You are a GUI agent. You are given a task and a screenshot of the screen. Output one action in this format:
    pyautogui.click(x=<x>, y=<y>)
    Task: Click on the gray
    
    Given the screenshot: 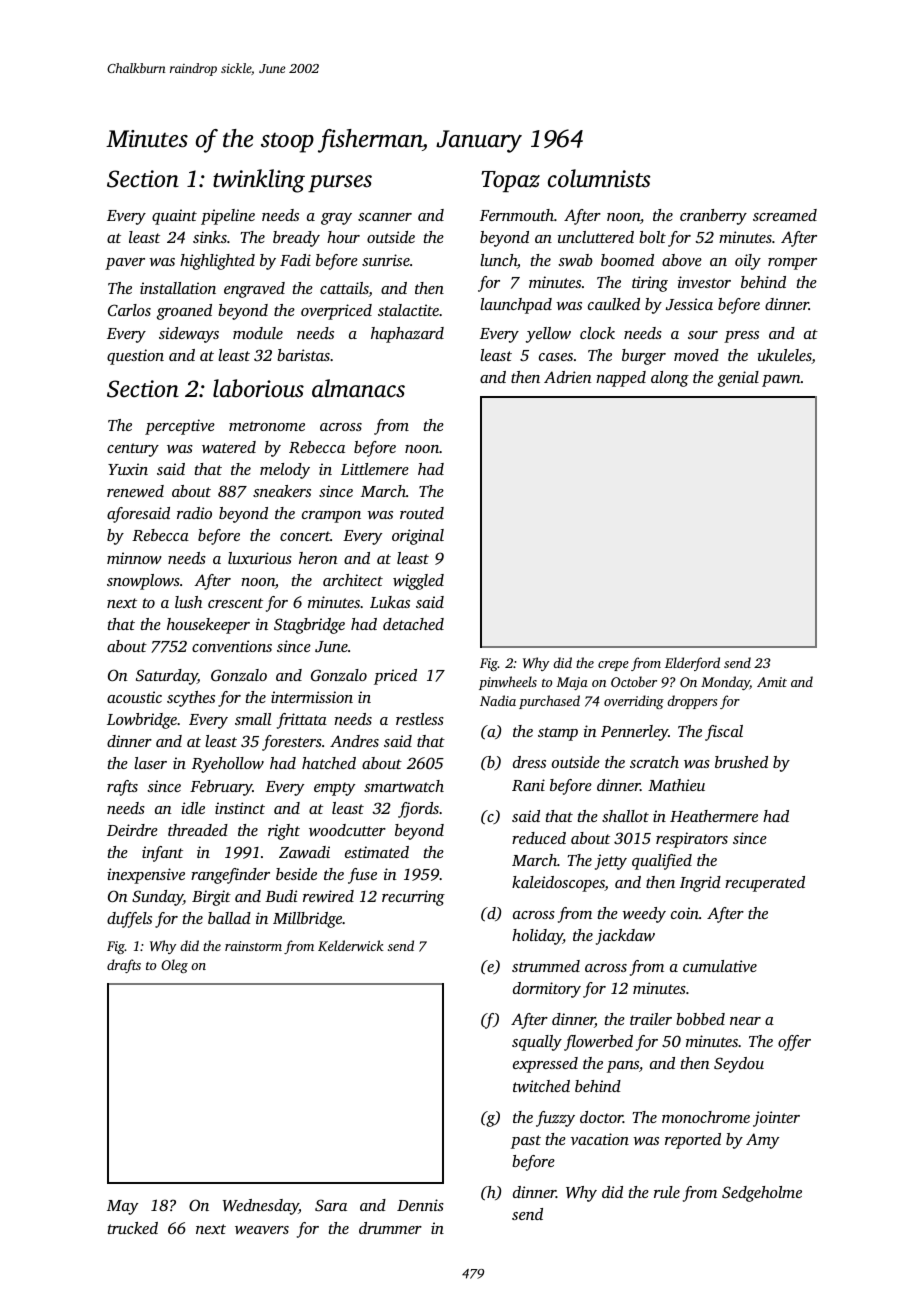 What is the action you would take?
    pyautogui.click(x=336, y=219)
